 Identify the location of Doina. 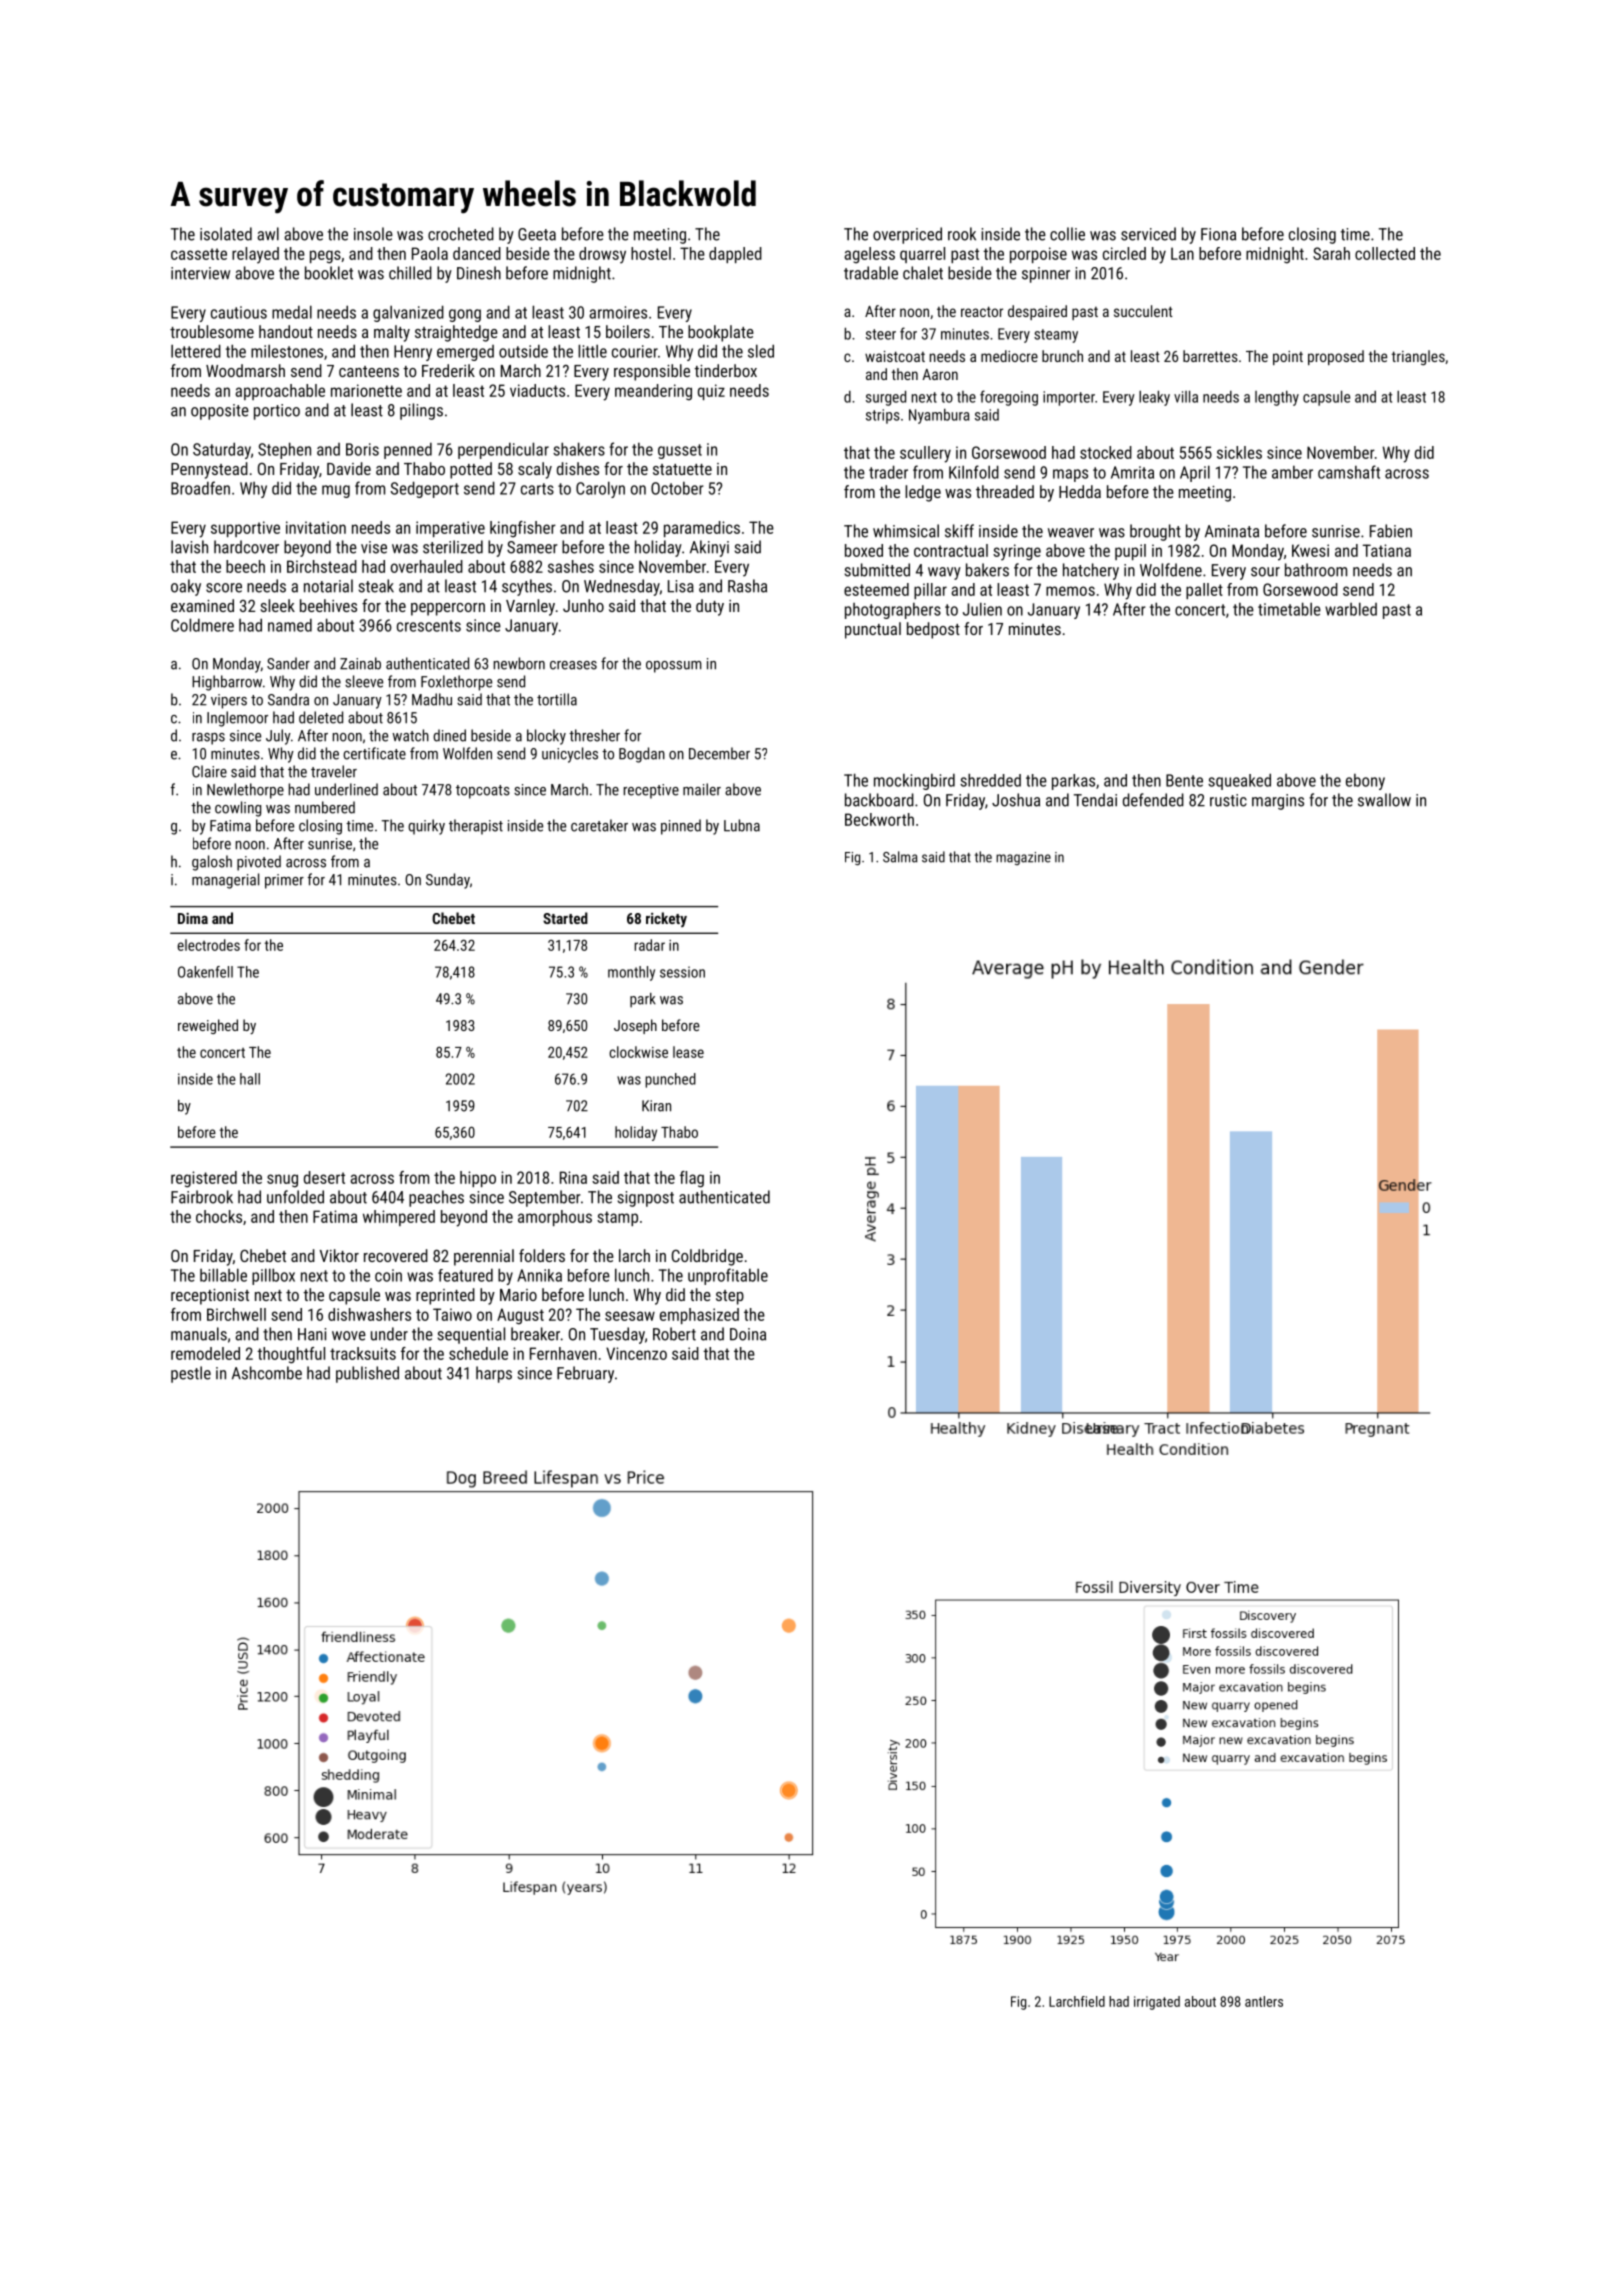
(748, 1334).
